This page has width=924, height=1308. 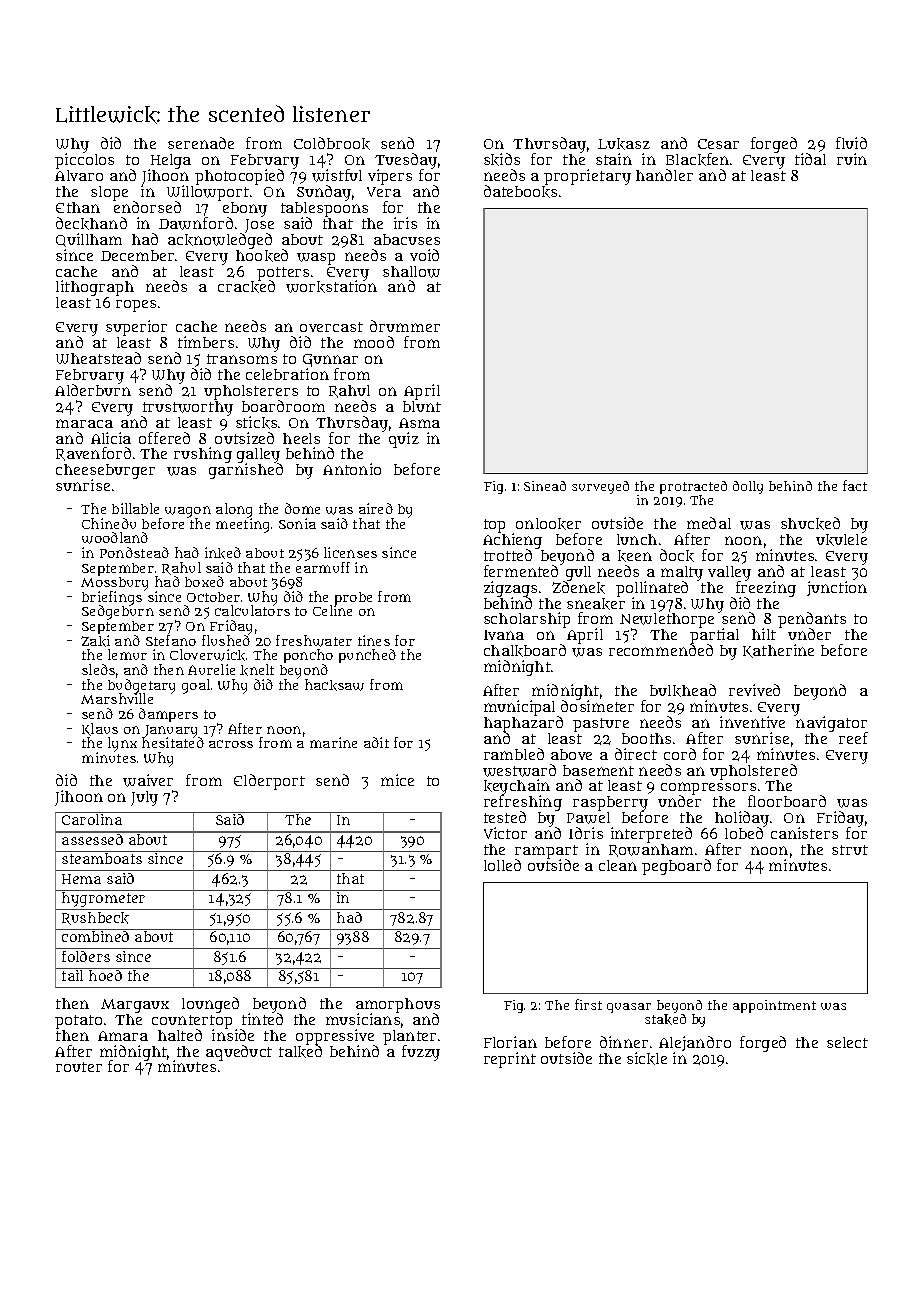 What do you see at coordinates (398, 1005) in the page?
I see `amorphous` at bounding box center [398, 1005].
